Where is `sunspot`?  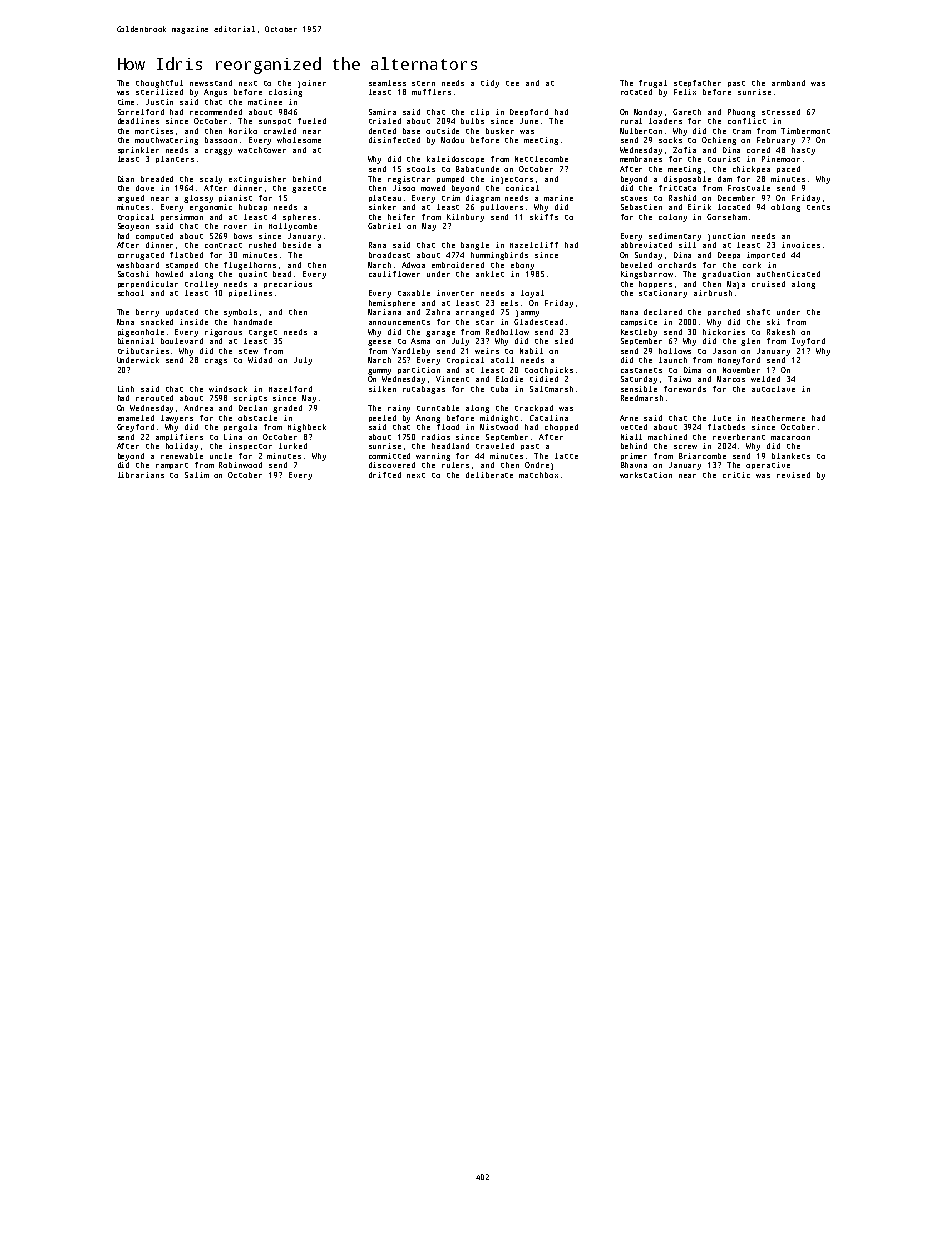
sunspot is located at coordinates (275, 122).
